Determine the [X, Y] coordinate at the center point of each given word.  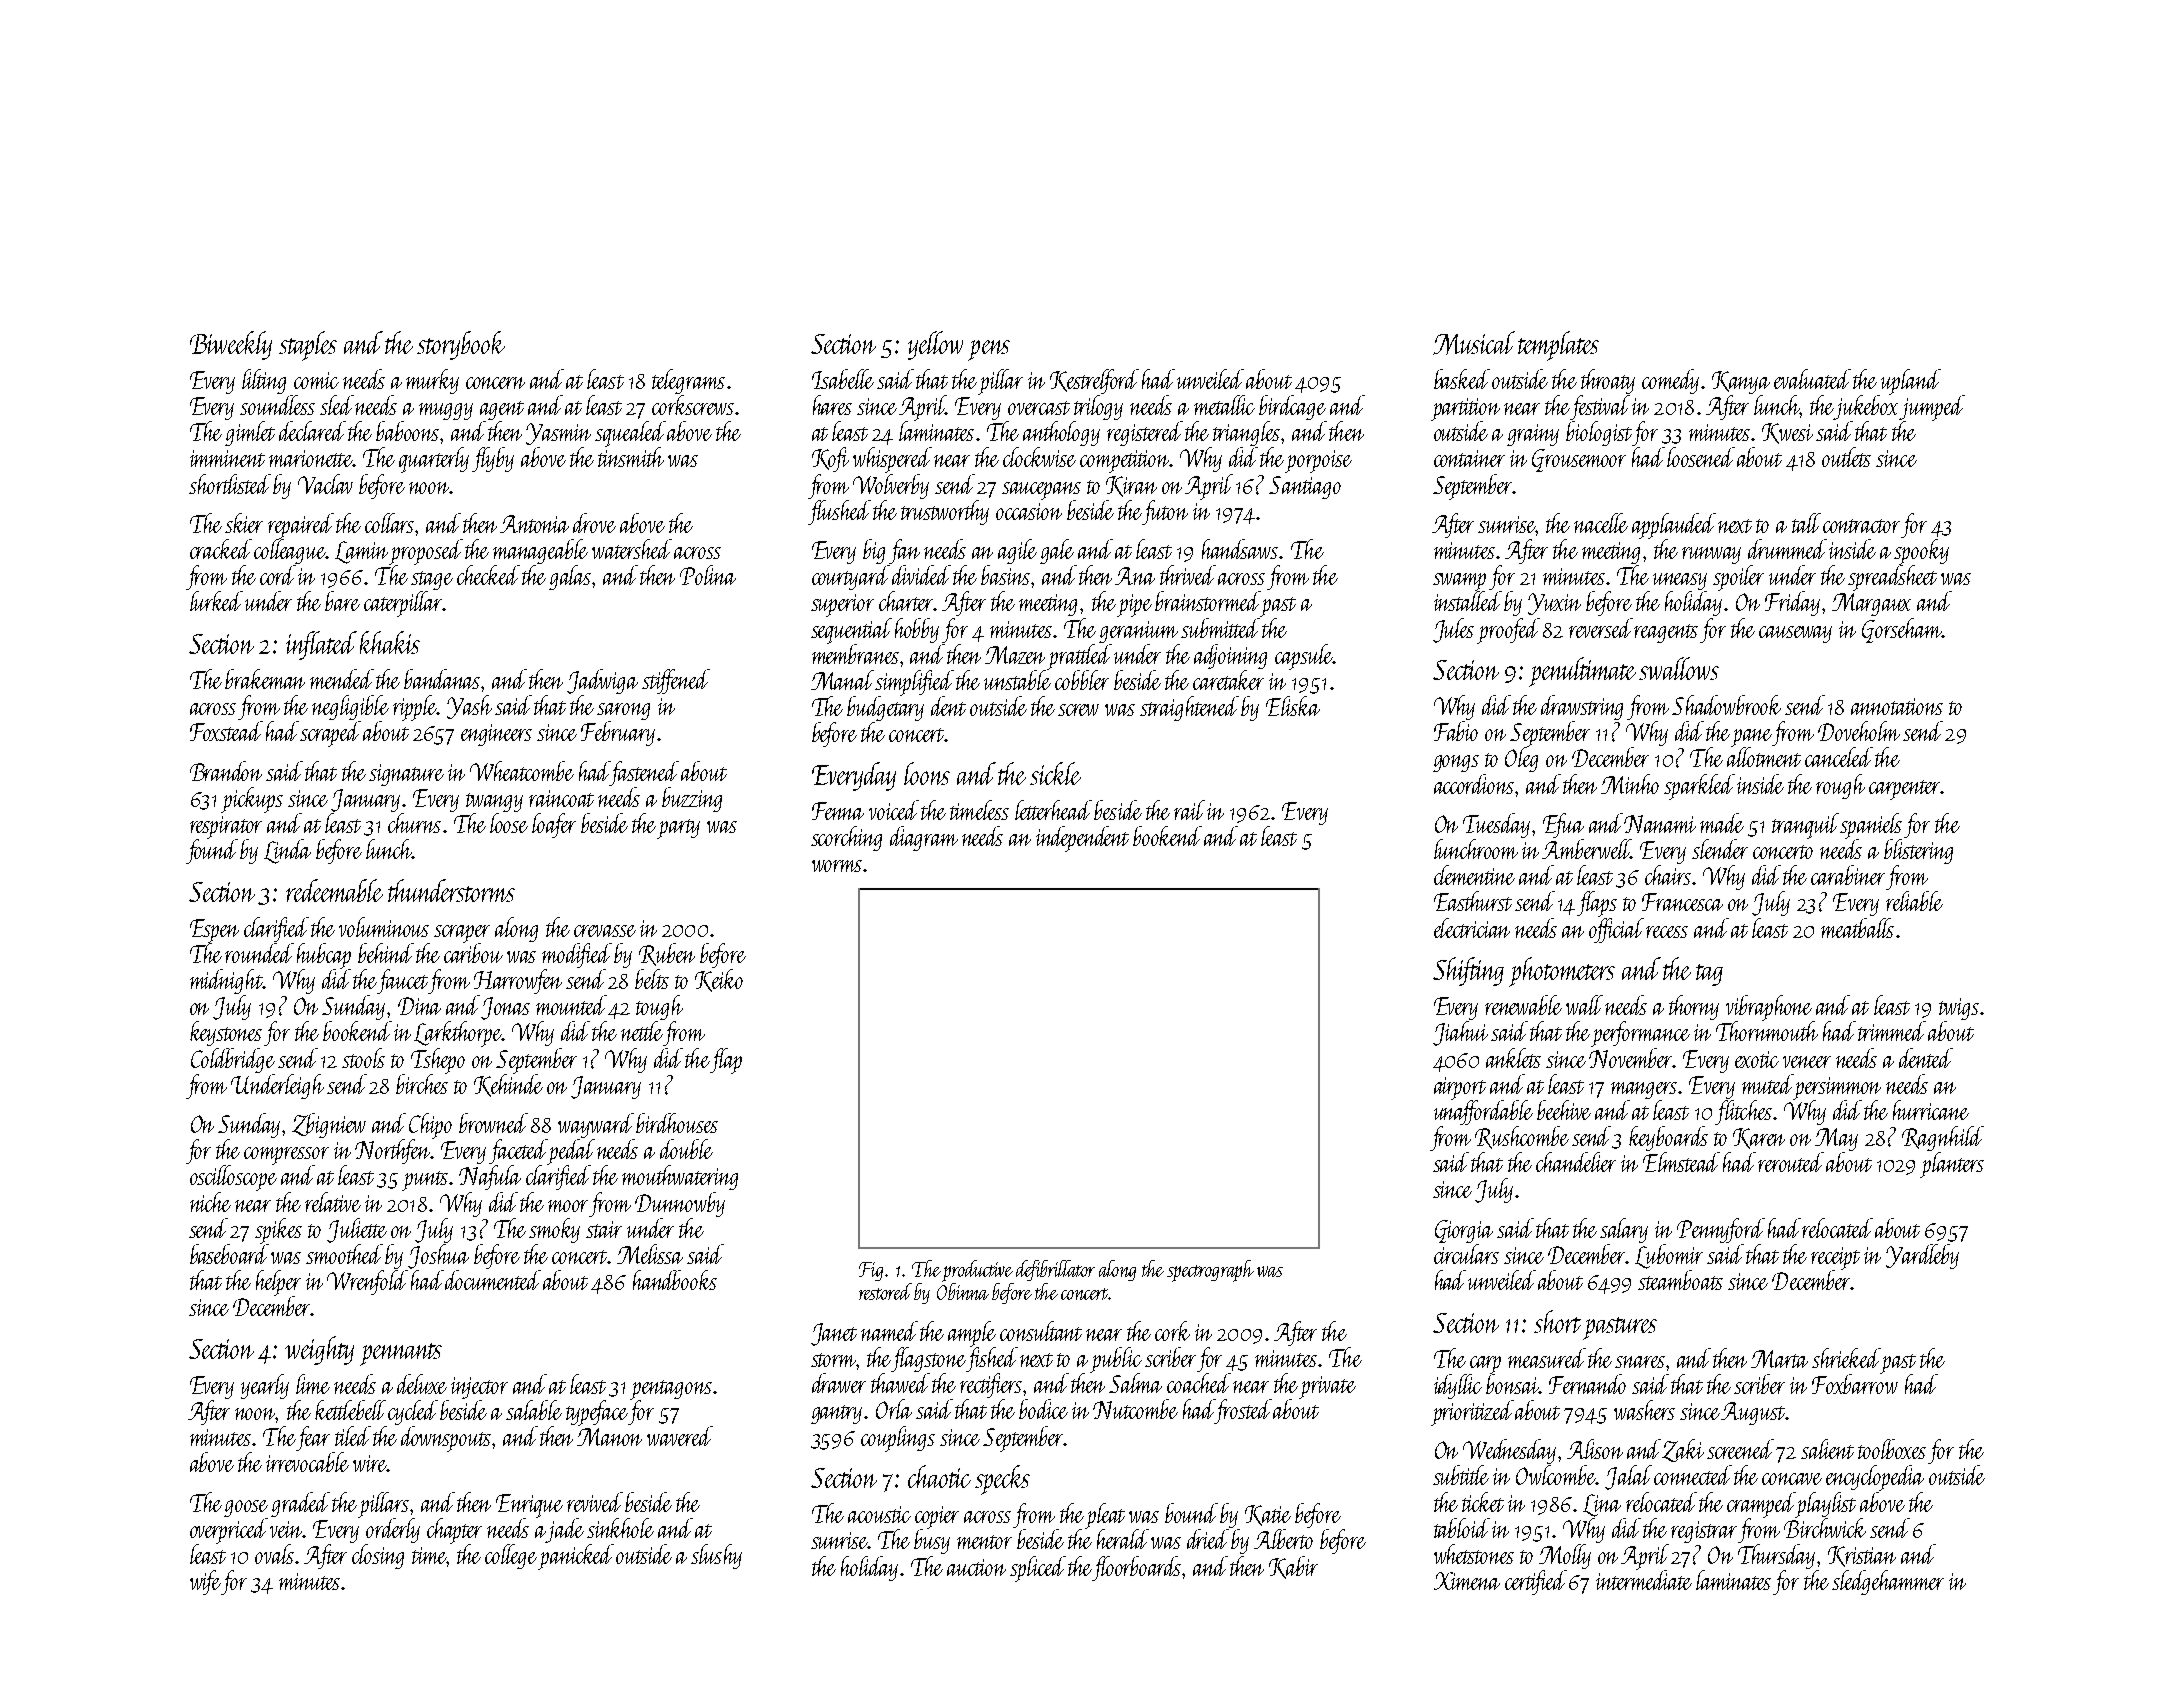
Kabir [1293, 1567]
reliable [1914, 901]
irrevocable [307, 1462]
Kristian [1862, 1556]
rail [1189, 810]
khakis [390, 642]
